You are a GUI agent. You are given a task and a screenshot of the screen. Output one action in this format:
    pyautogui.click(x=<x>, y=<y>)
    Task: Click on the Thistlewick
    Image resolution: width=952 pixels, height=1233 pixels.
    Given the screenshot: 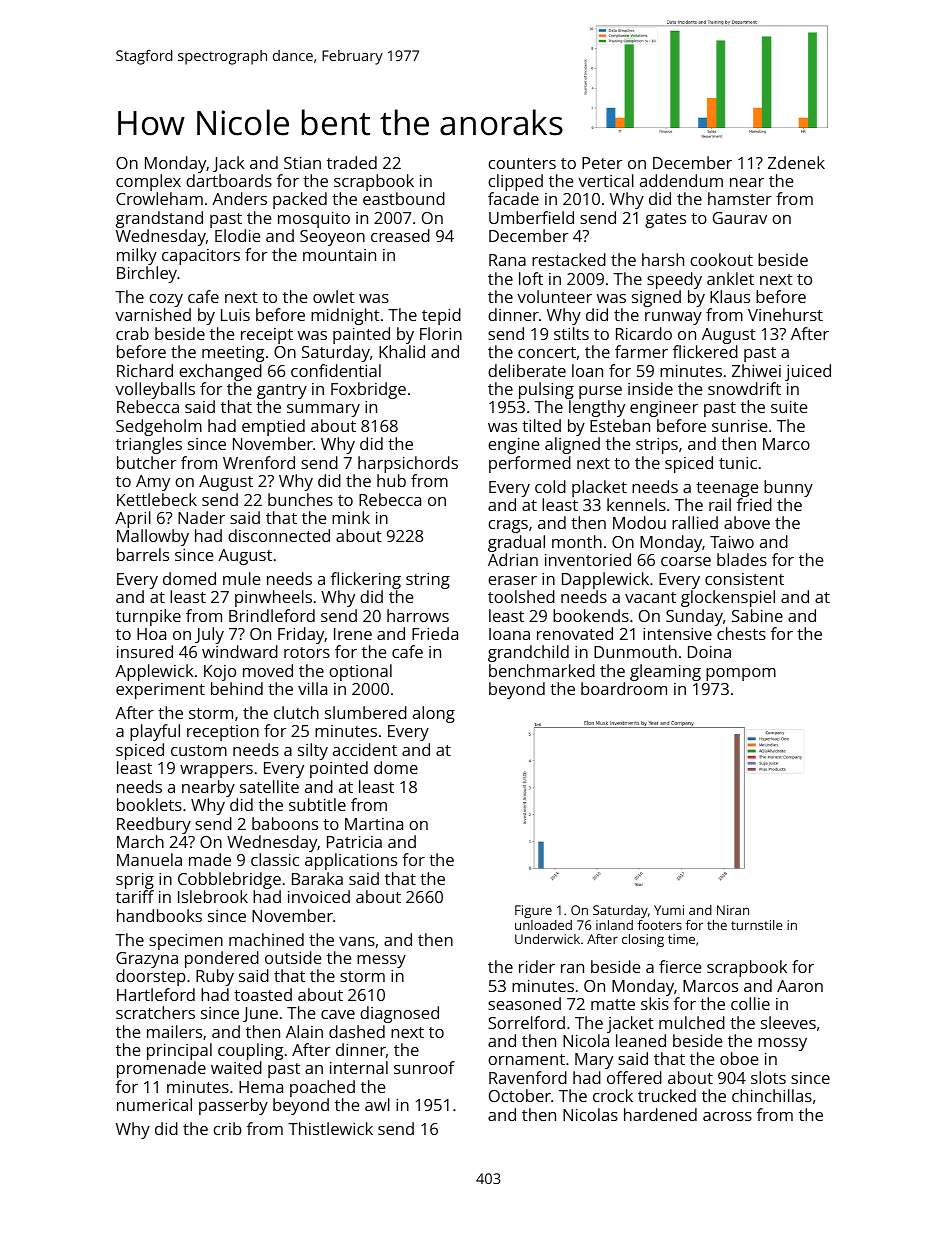 What is the action you would take?
    pyautogui.click(x=330, y=1128)
